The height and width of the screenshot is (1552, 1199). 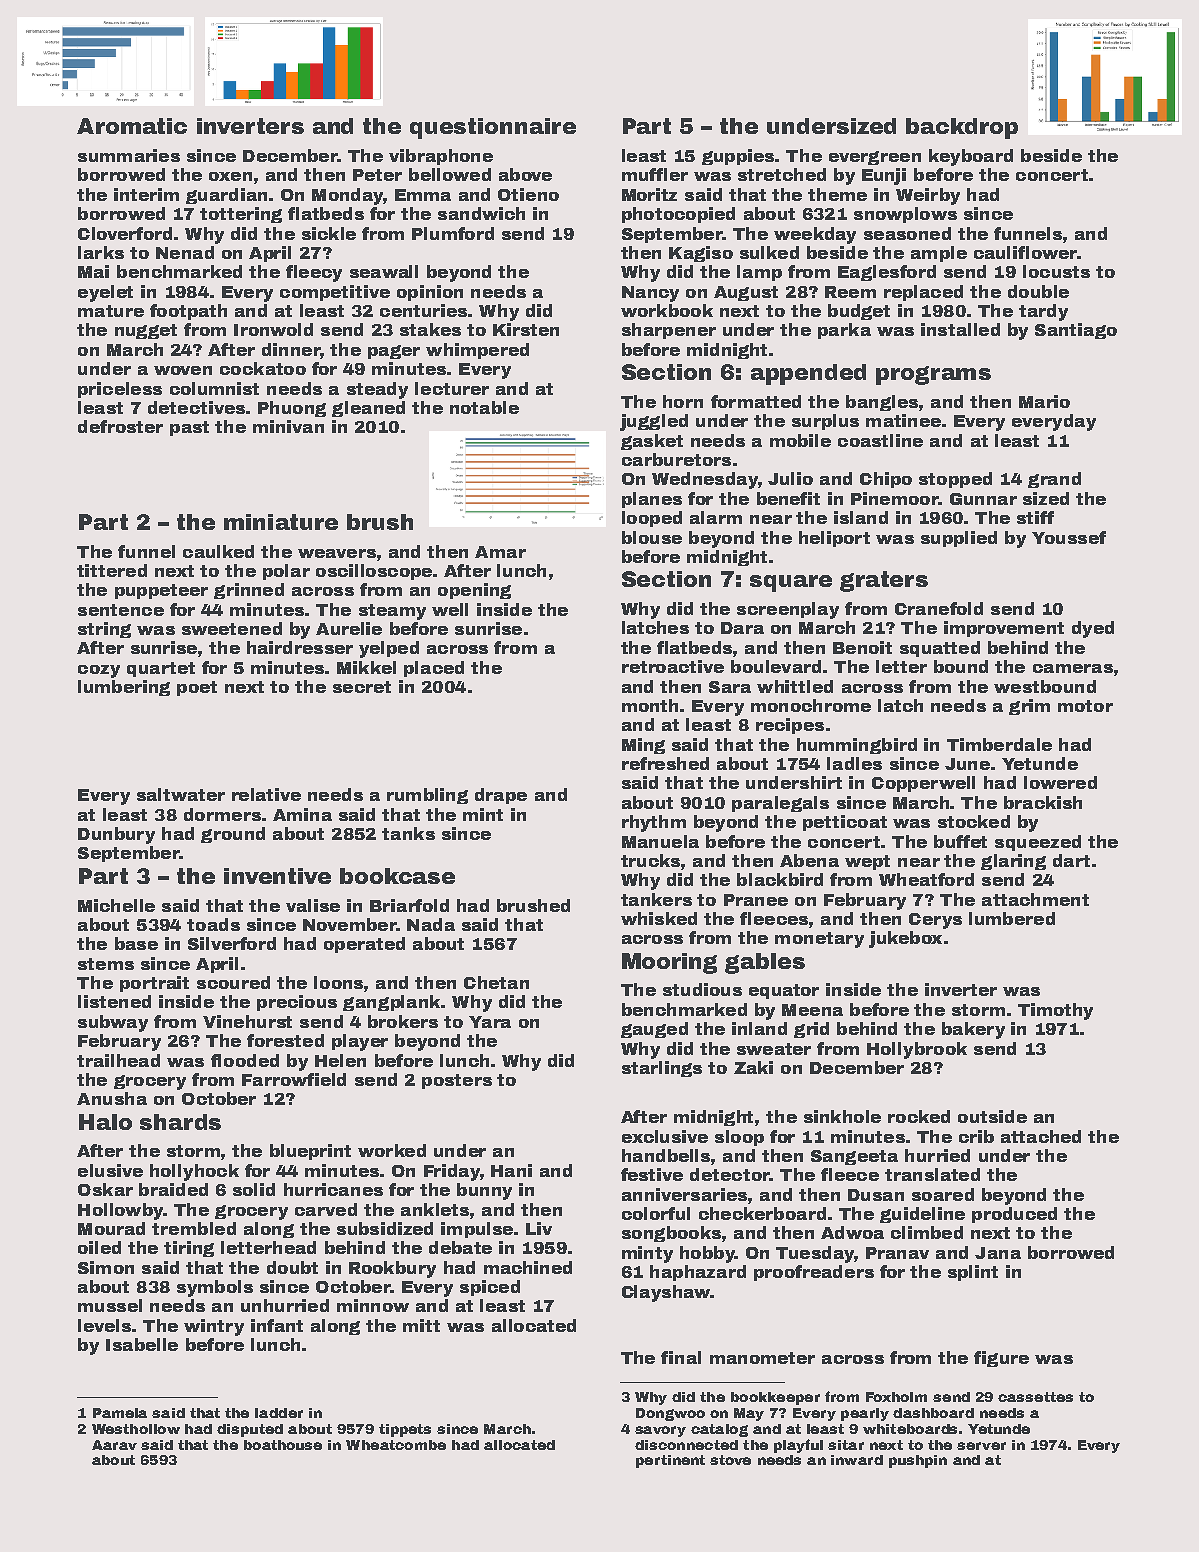 What do you see at coordinates (738, 157) in the screenshot?
I see `guppies` at bounding box center [738, 157].
